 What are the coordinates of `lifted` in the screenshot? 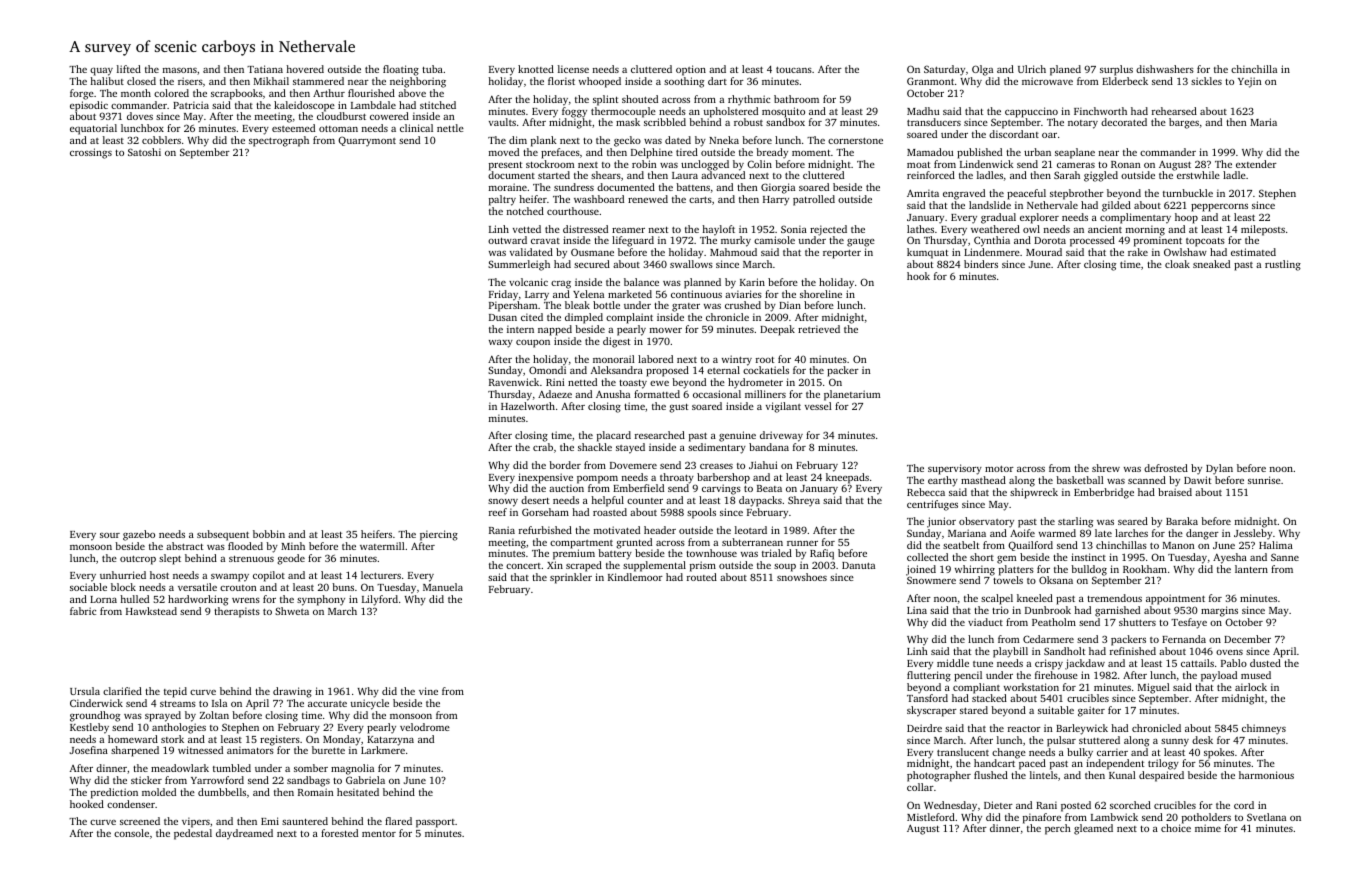 It's located at (129, 69).
